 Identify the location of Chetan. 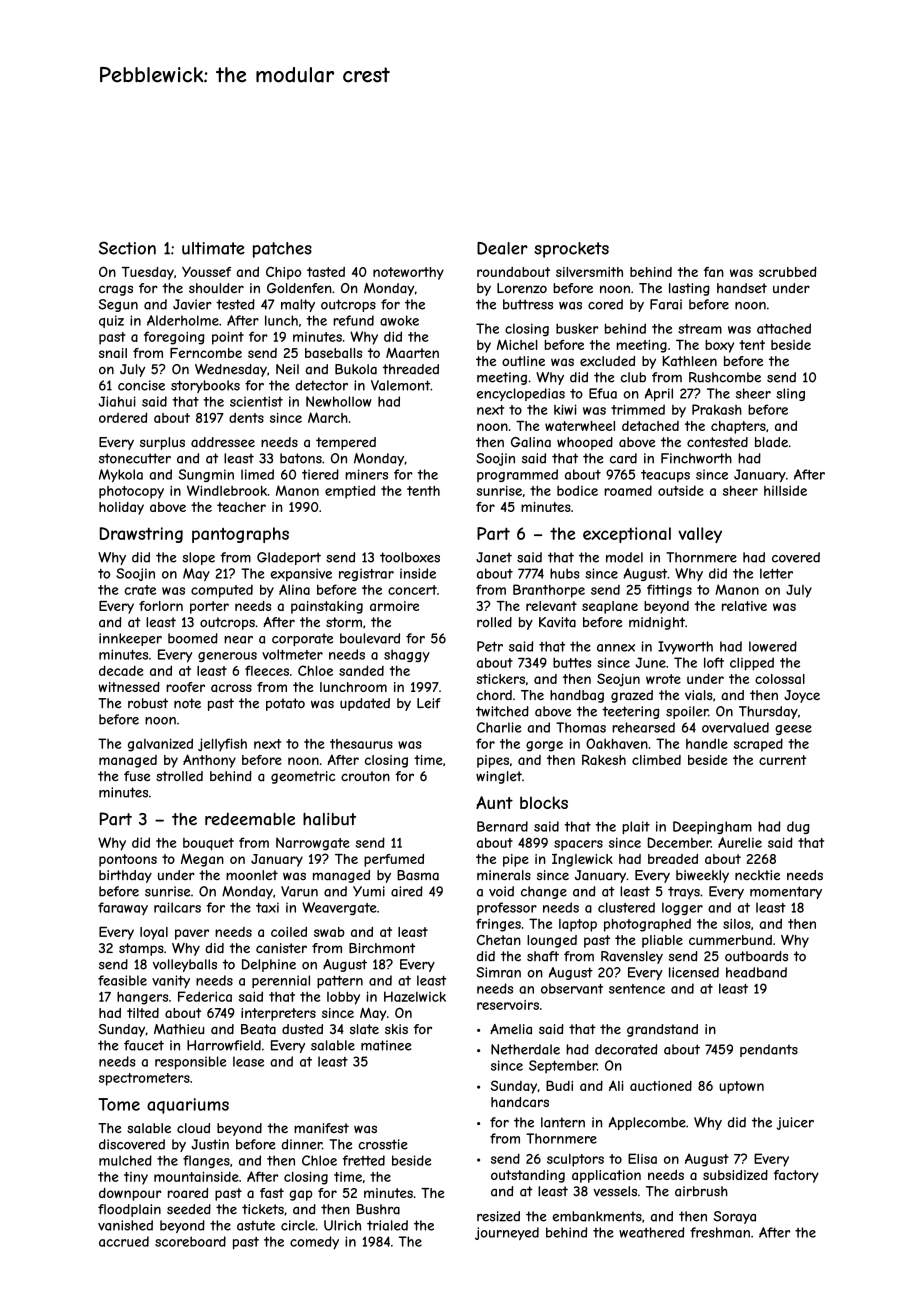
(499, 940).
